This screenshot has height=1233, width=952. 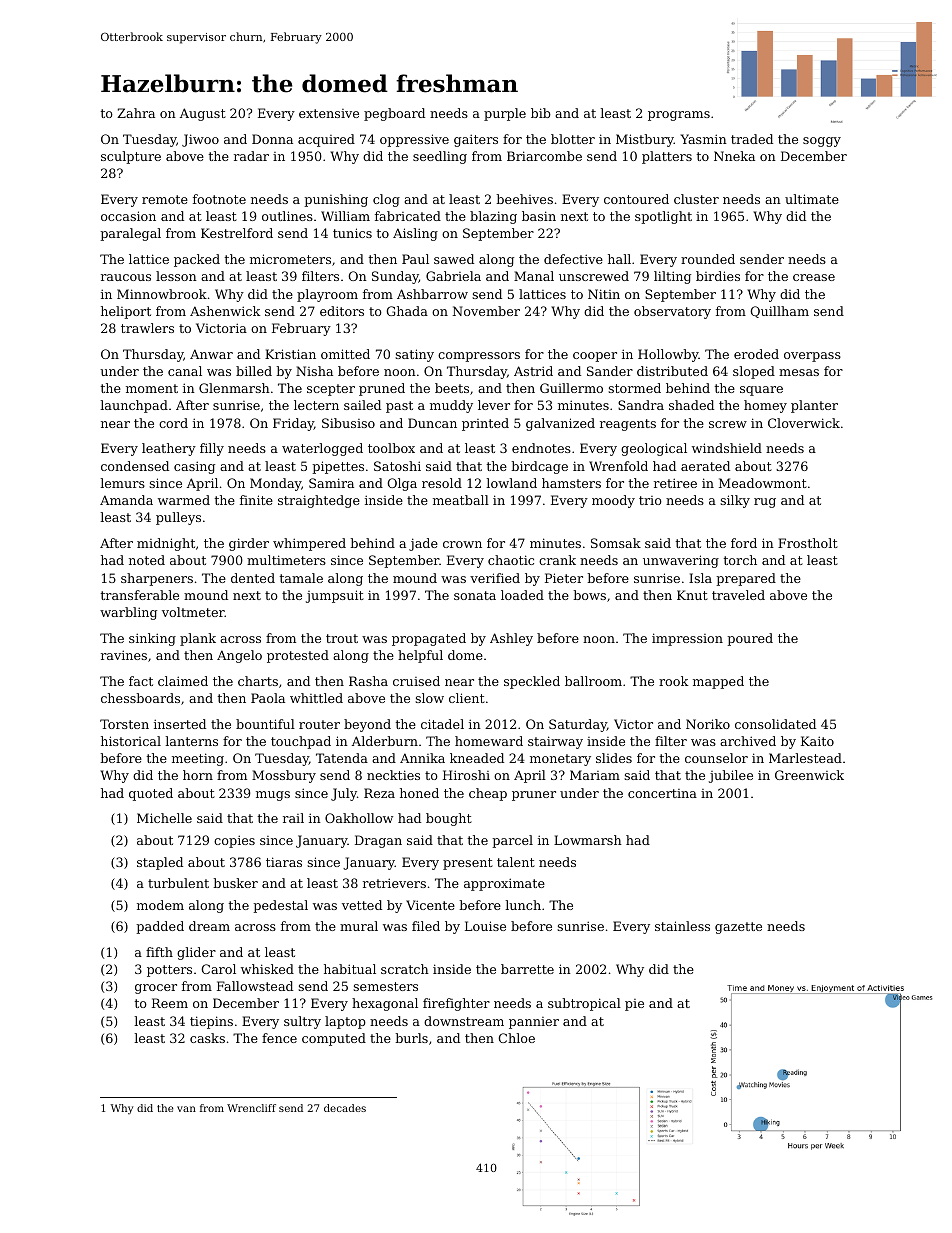 I want to click on canal, so click(x=185, y=371).
